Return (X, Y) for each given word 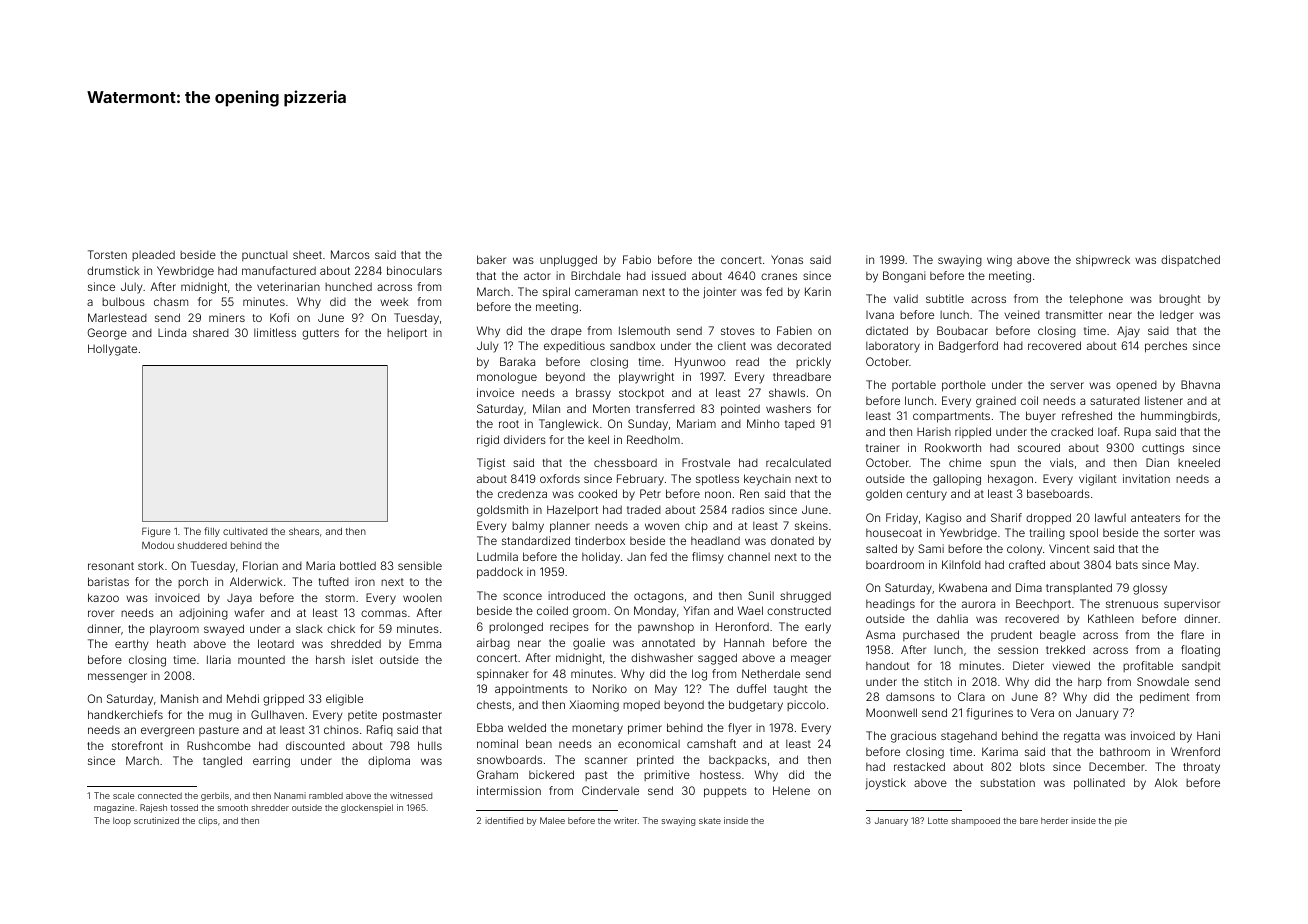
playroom (174, 630)
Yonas (787, 259)
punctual (265, 255)
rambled (326, 795)
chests (494, 705)
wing (999, 261)
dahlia (952, 618)
